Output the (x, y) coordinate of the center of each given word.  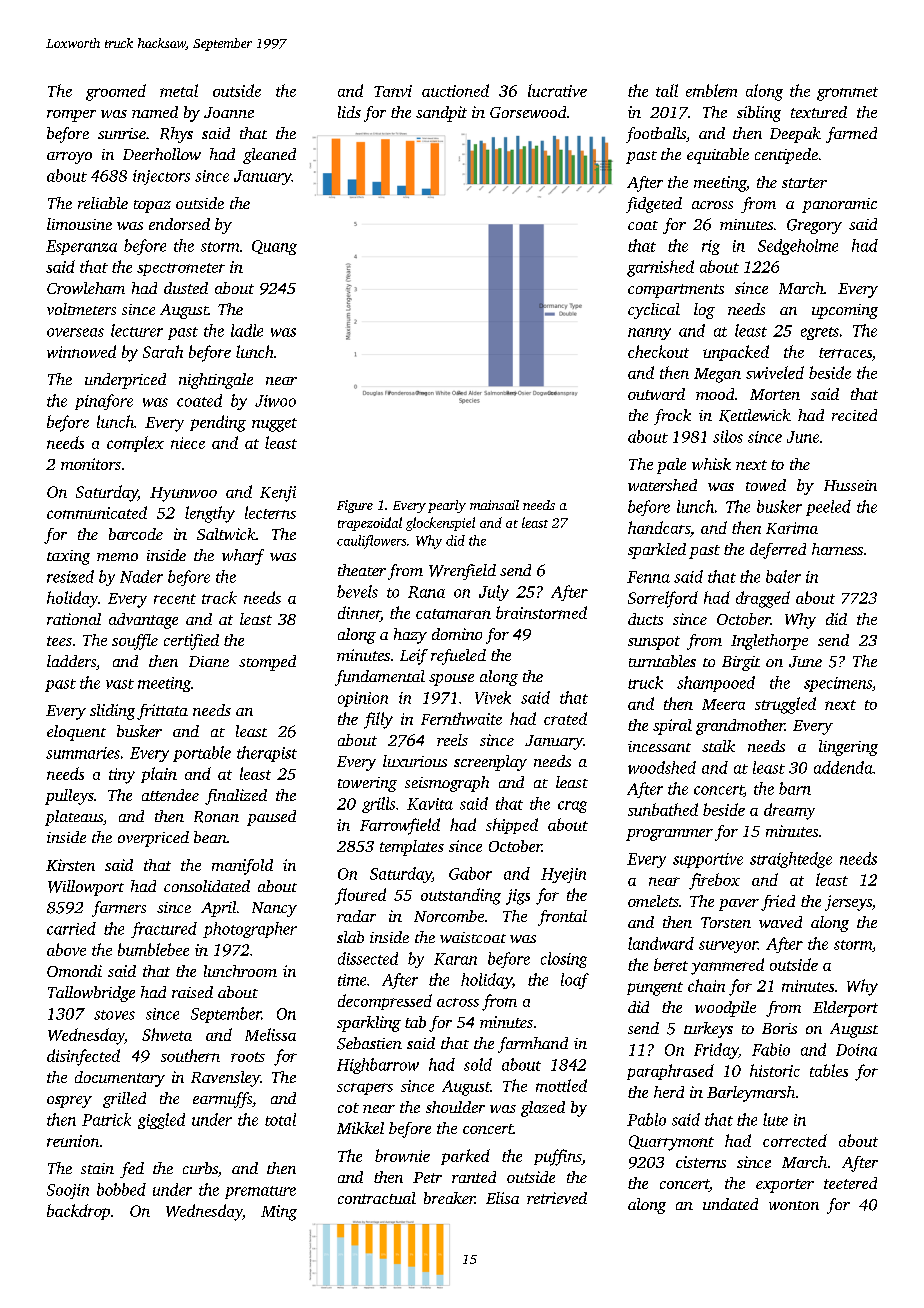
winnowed (81, 351)
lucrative (557, 90)
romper (71, 116)
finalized (236, 797)
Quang (274, 247)
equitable (718, 156)
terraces (845, 353)
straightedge (791, 860)
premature (260, 1192)
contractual (377, 1198)
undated (730, 1204)
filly (378, 720)
